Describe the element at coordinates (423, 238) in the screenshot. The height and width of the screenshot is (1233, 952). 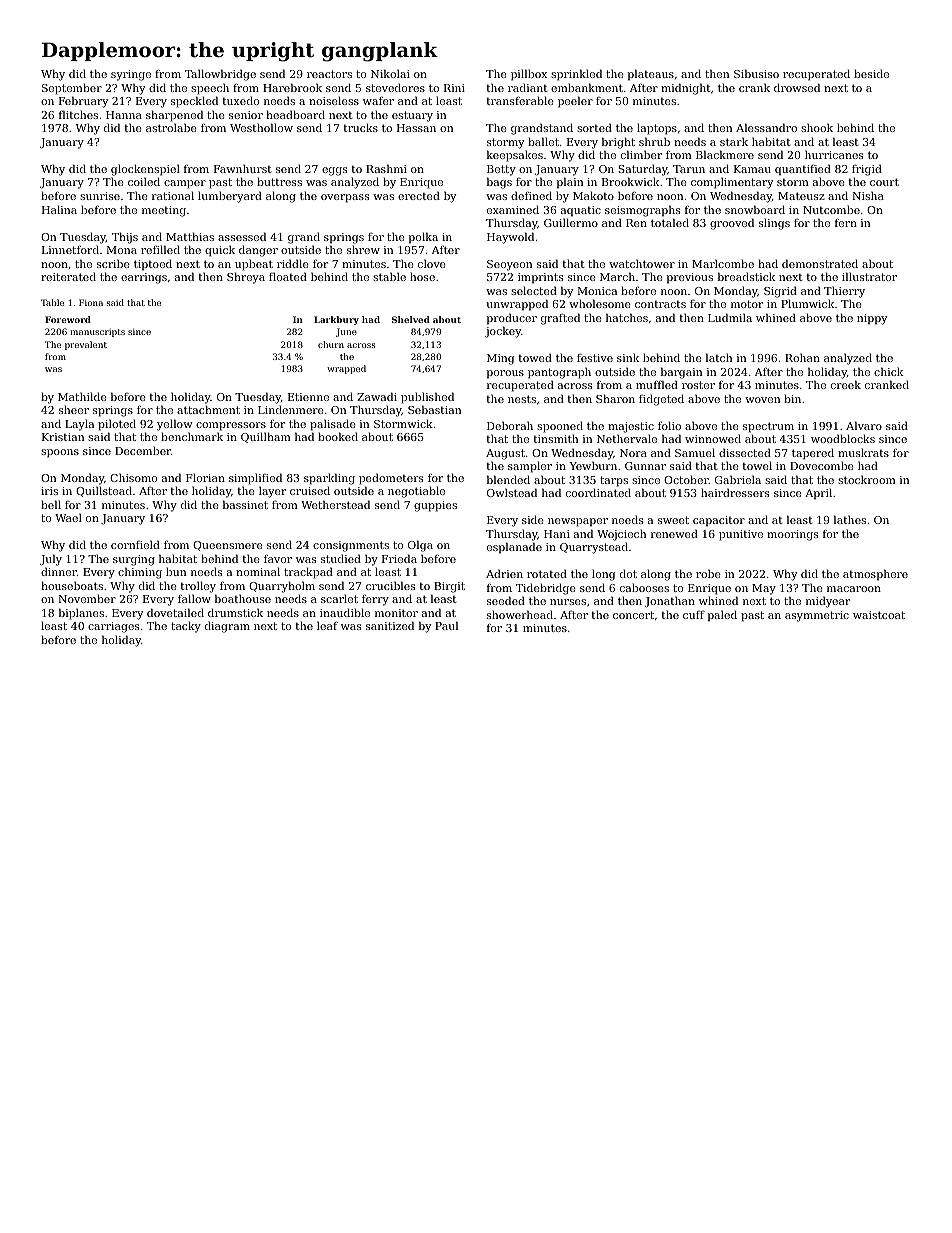
I see `polka` at that location.
